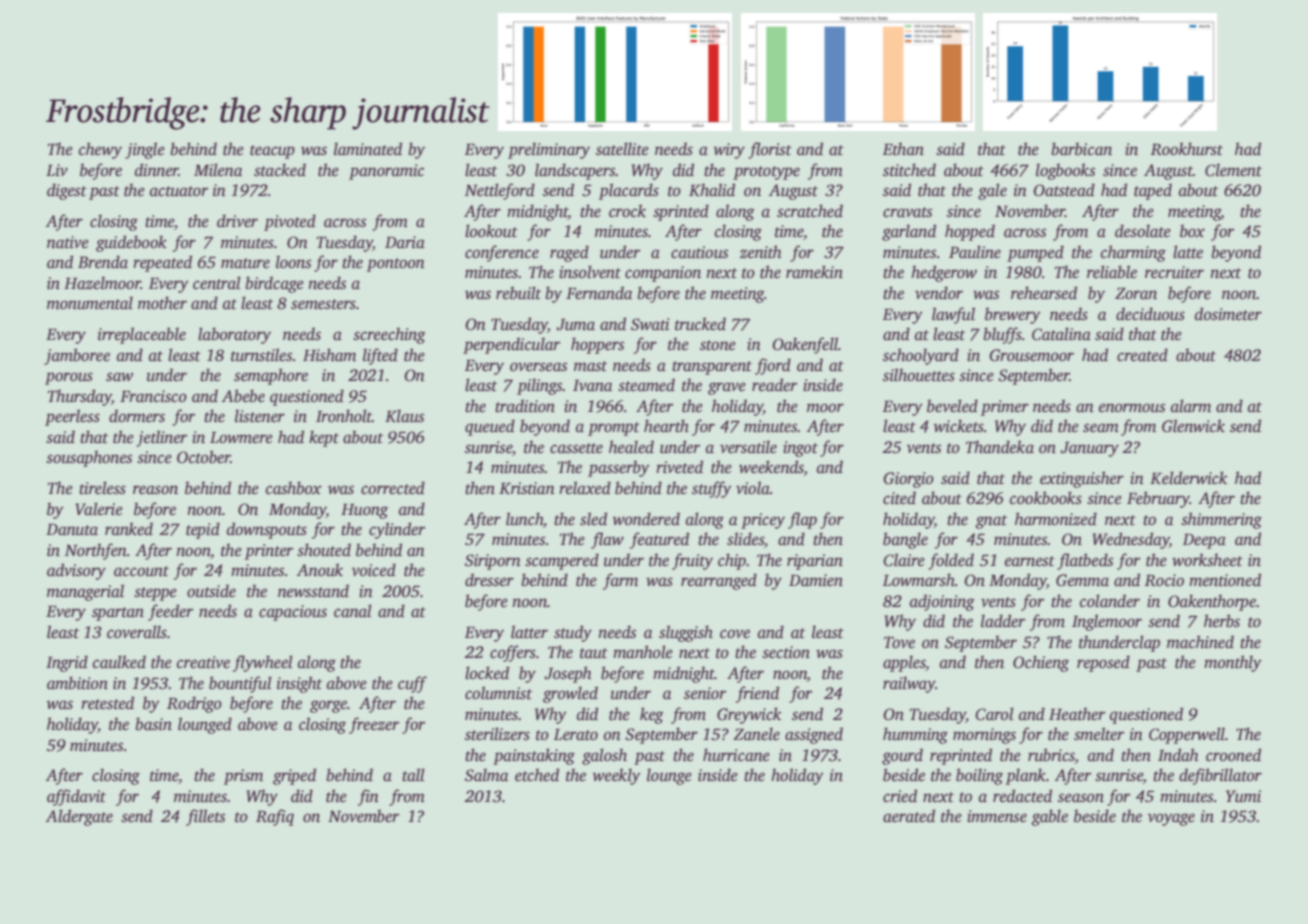 The height and width of the screenshot is (924, 1308). What do you see at coordinates (374, 725) in the screenshot?
I see `freezer` at bounding box center [374, 725].
